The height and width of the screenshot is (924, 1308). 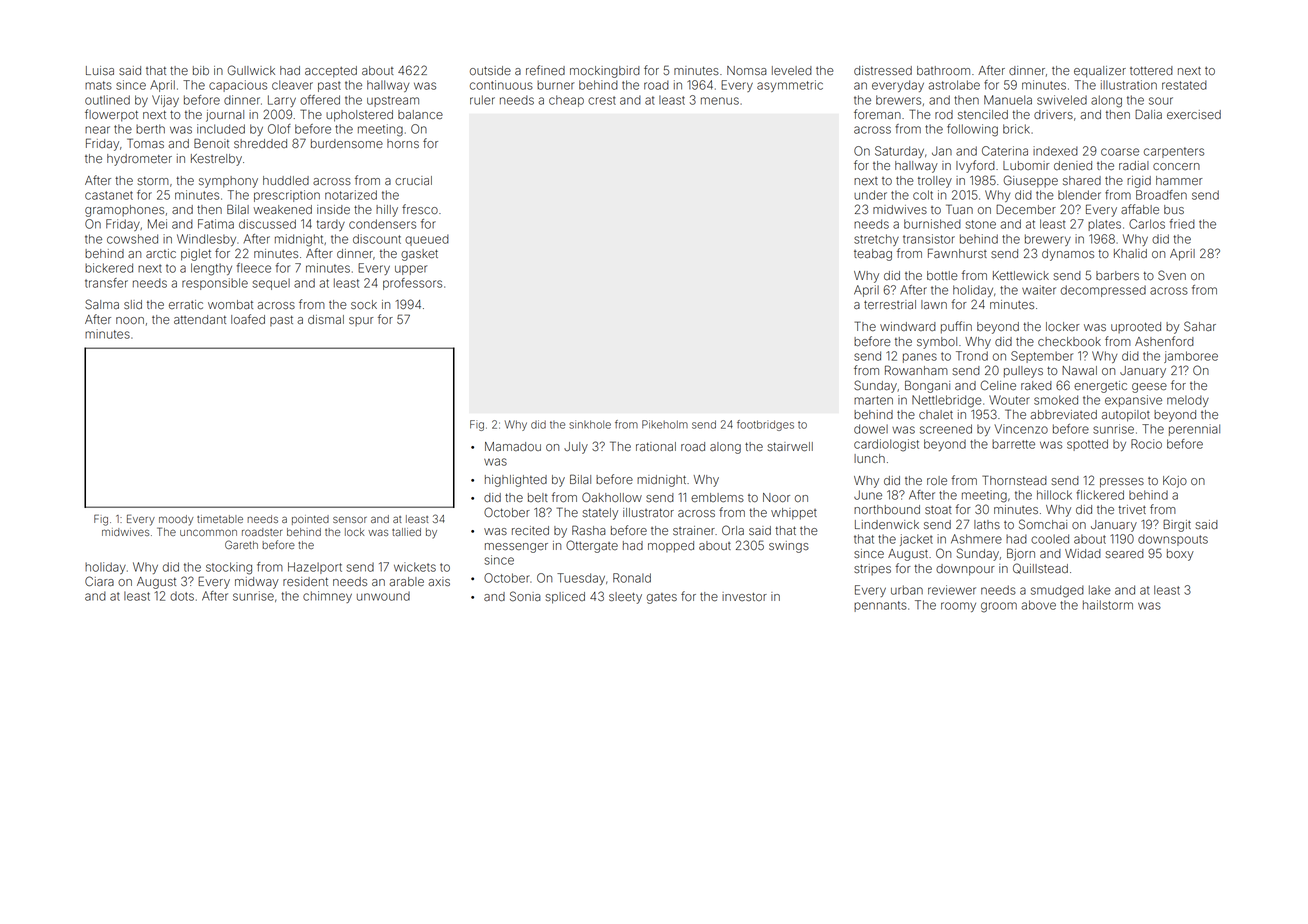 What do you see at coordinates (100, 70) in the screenshot?
I see `Luisa` at bounding box center [100, 70].
